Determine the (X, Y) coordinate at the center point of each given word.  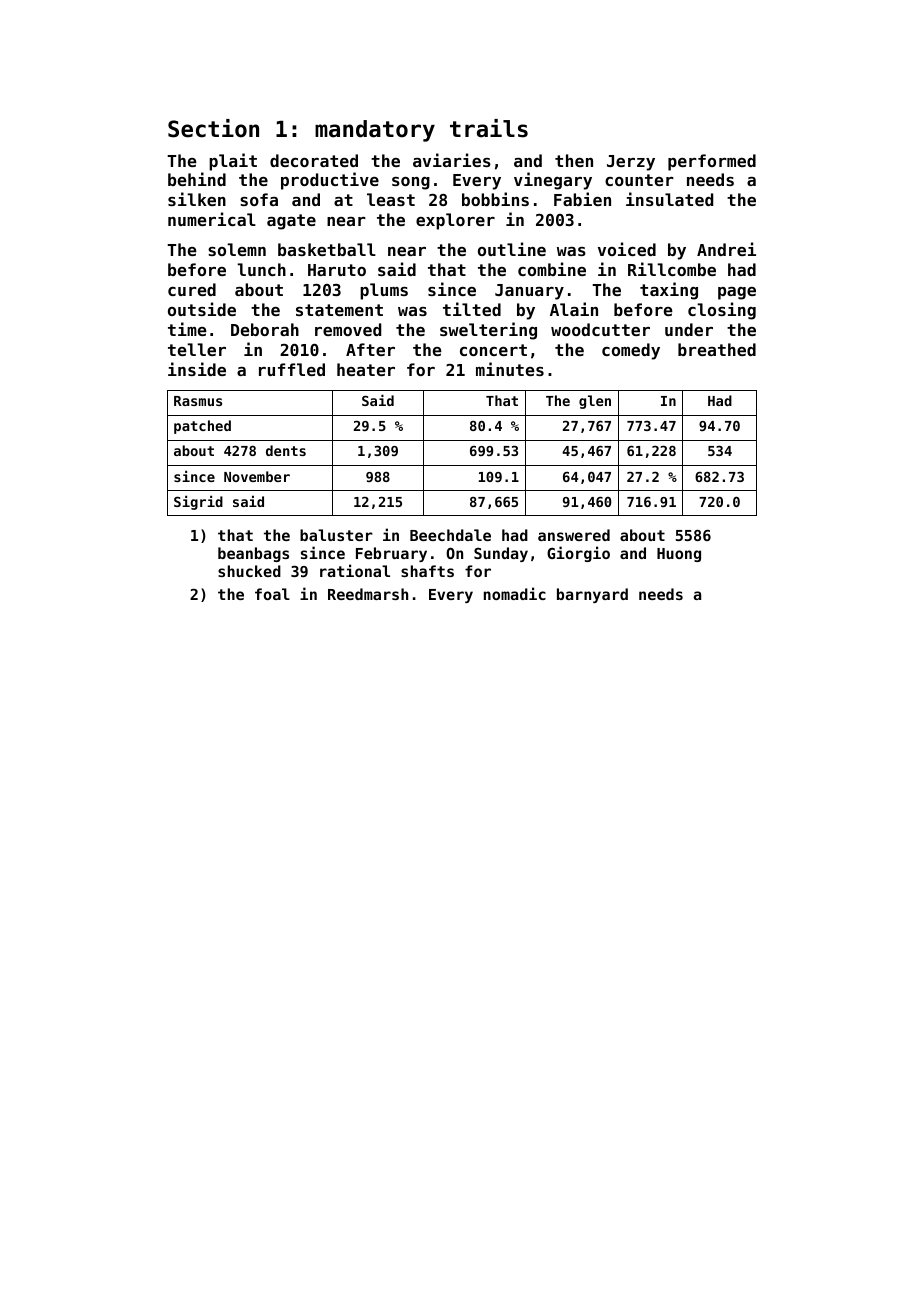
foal (272, 594)
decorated (314, 160)
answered (574, 535)
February (391, 554)
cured (192, 289)
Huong (679, 555)
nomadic (515, 593)
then (574, 160)
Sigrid (198, 502)
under (689, 329)
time (187, 329)
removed (348, 329)
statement (339, 310)
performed (712, 162)
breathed (717, 349)
